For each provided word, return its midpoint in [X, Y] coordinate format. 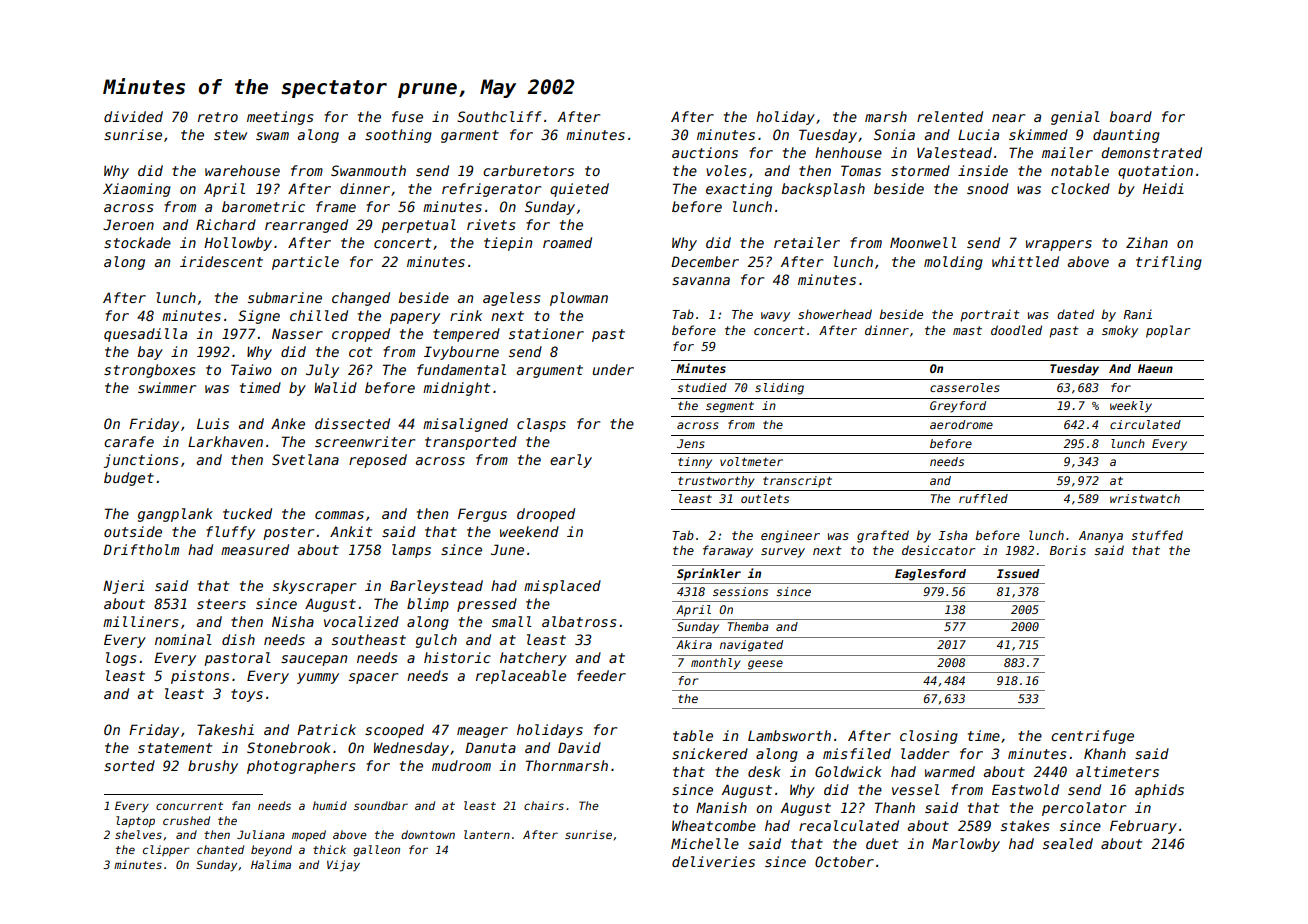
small [512, 621]
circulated [1145, 424]
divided [133, 116]
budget [129, 479]
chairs [544, 805]
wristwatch [1145, 498]
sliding [779, 389]
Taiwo [251, 369]
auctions [705, 152]
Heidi [1163, 188]
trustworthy [716, 482]
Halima [271, 864]
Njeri [123, 587]
